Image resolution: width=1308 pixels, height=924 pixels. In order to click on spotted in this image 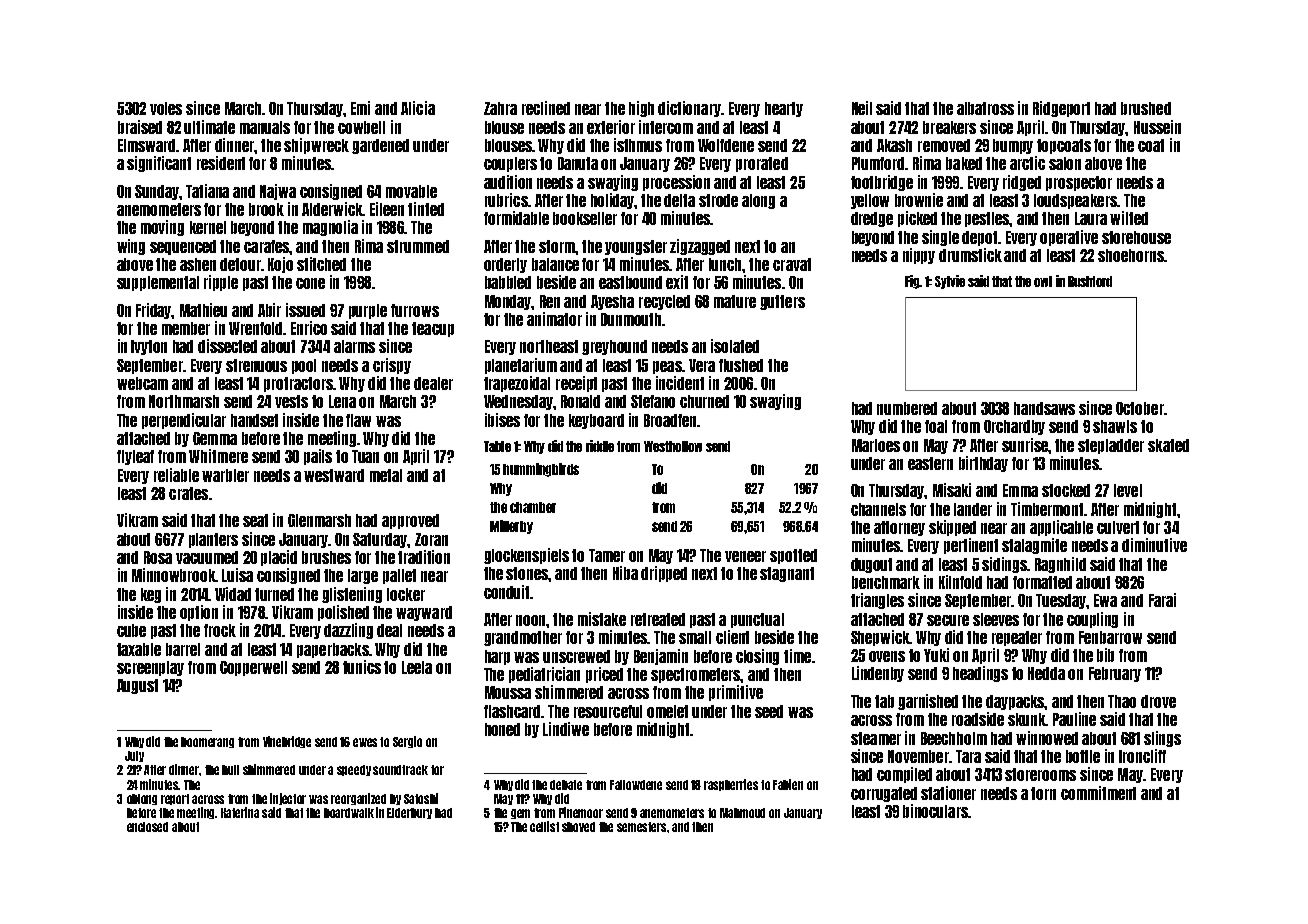, I will do `click(793, 556)`.
